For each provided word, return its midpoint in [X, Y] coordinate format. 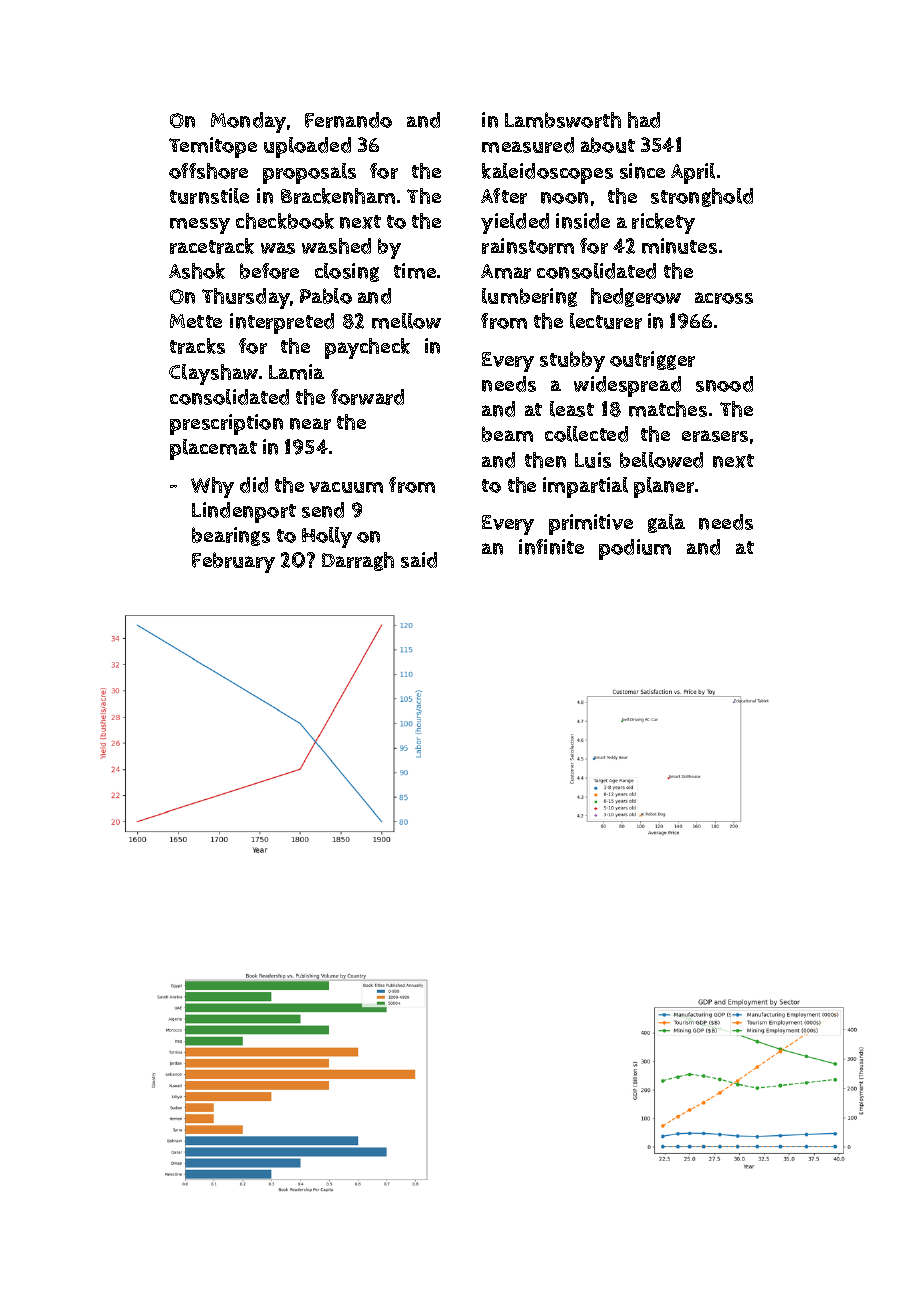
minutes [679, 246]
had [644, 120]
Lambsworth [563, 120]
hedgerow [636, 297]
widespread [627, 386]
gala [666, 523]
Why [212, 487]
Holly [327, 537]
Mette [196, 321]
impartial [585, 487]
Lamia [296, 372]
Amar [506, 271]
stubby [572, 361]
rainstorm [528, 246]
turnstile [209, 196]
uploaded [307, 147]
